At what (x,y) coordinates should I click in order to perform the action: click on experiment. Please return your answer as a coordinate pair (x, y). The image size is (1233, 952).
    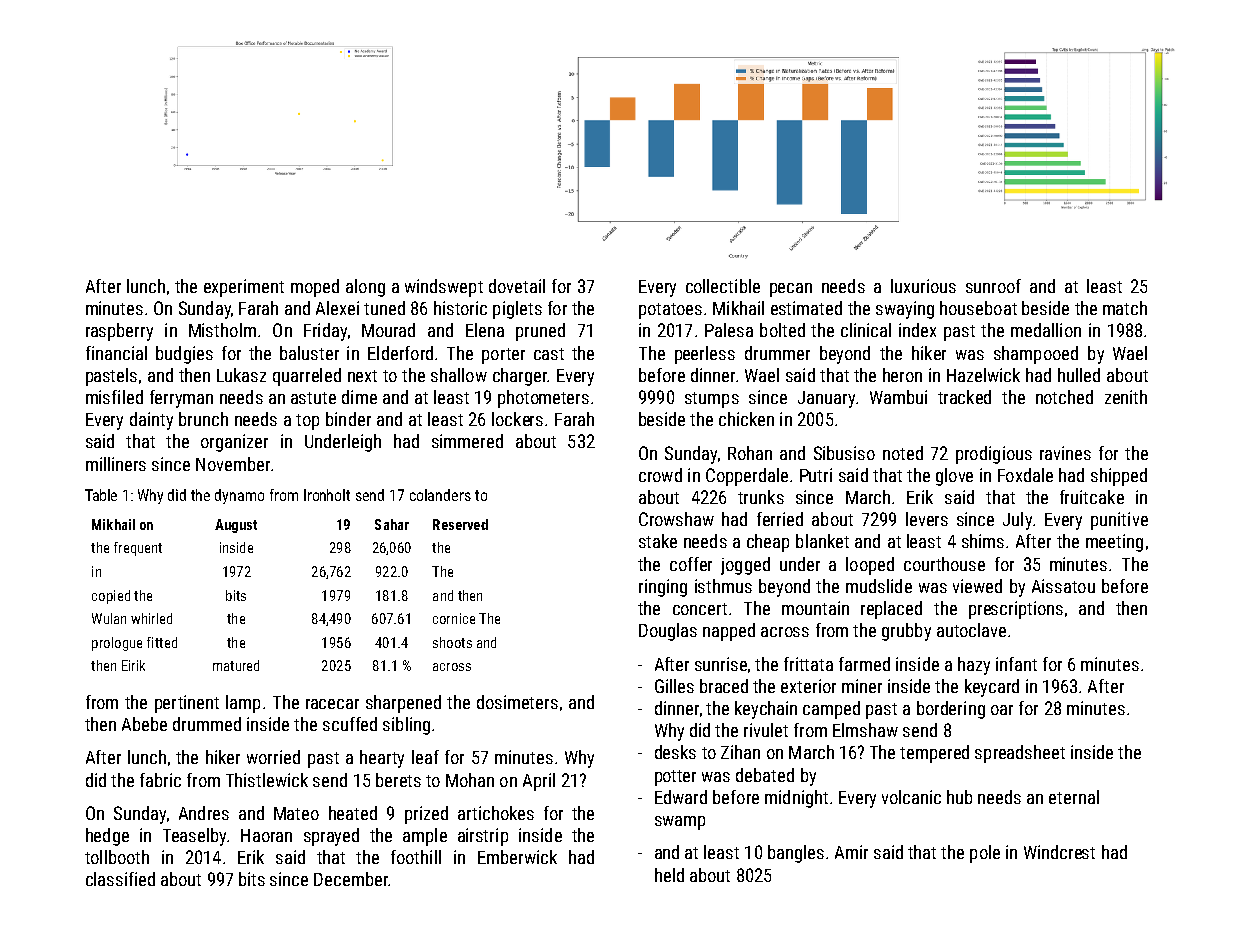
    Looking at the image, I should click on (244, 288).
